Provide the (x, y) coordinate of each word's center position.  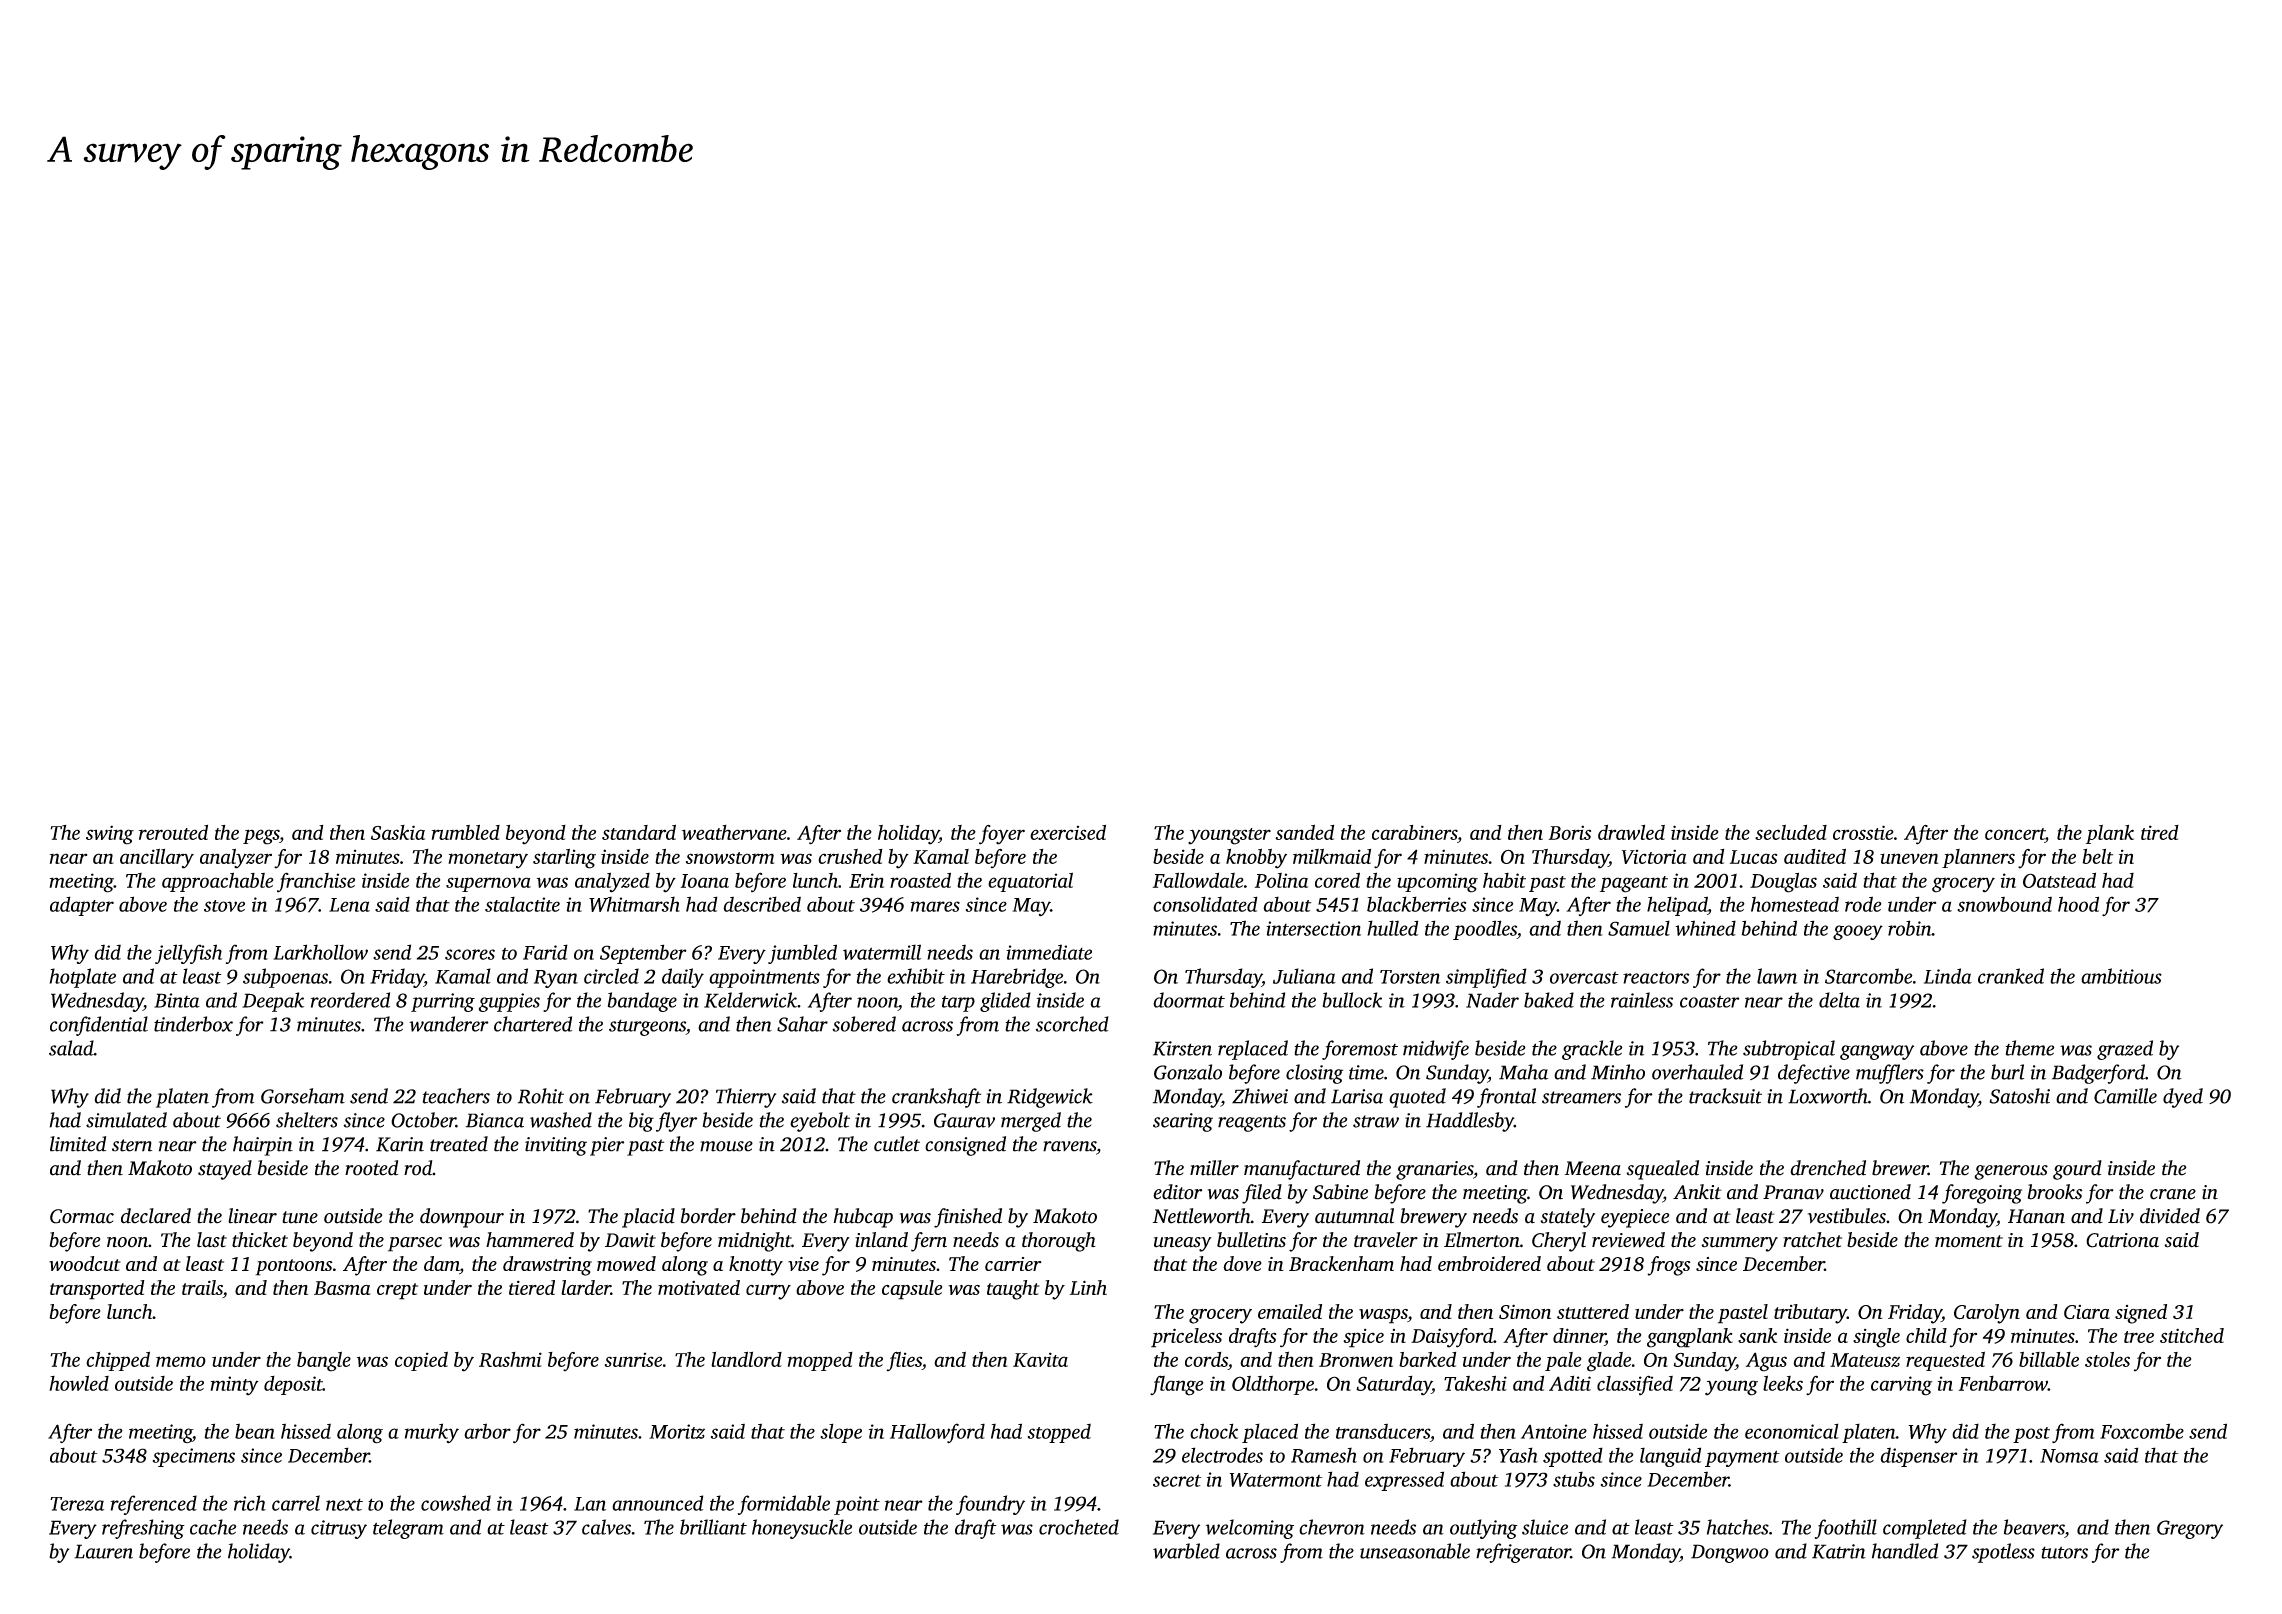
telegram (408, 1529)
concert (2015, 834)
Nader (1492, 1000)
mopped (820, 1361)
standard (639, 832)
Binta (177, 1000)
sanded (1305, 832)
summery (1739, 1244)
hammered (530, 1240)
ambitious (2121, 976)
